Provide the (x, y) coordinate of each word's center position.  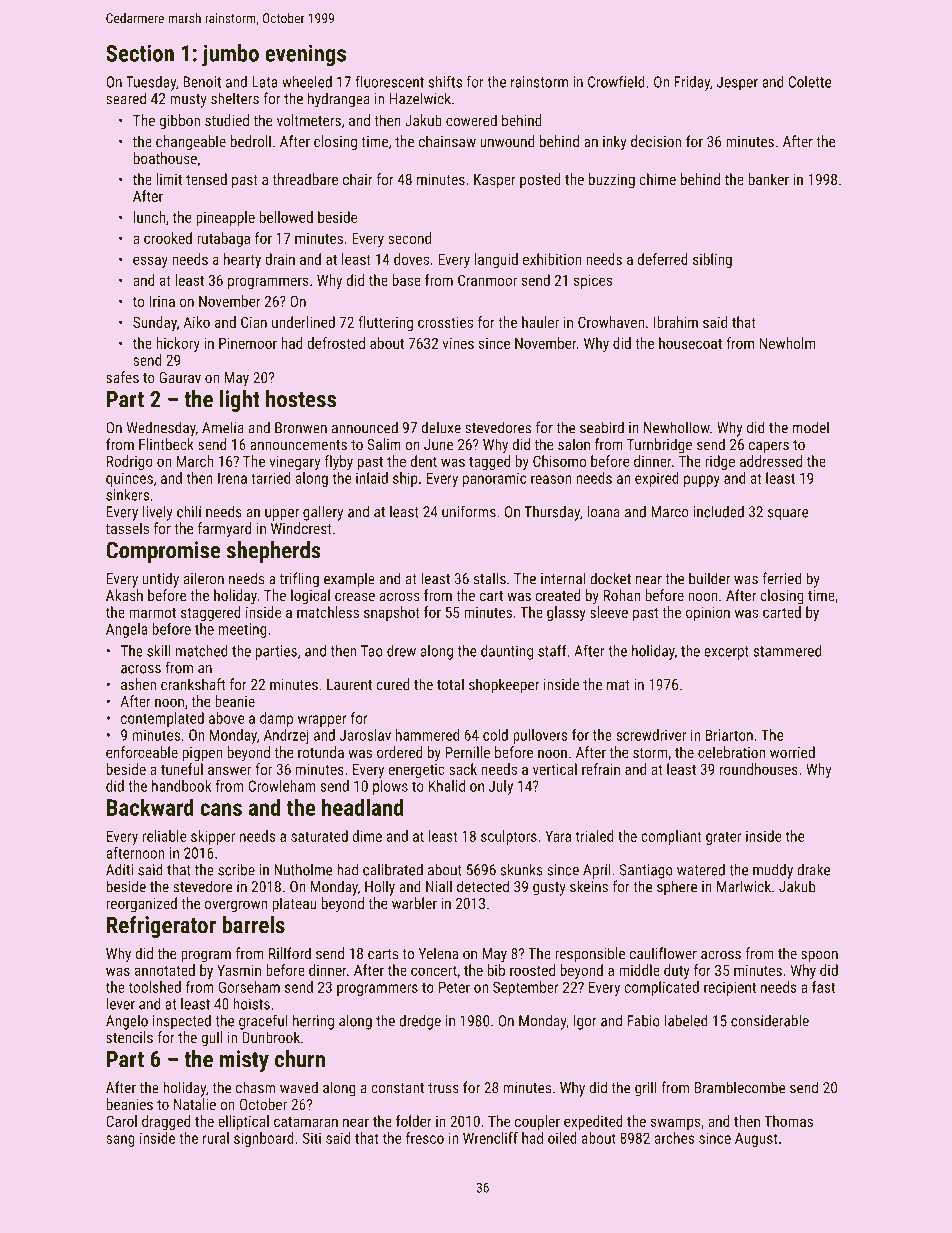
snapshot (392, 613)
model (811, 427)
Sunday (155, 323)
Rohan (621, 595)
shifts (445, 81)
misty (244, 1061)
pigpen (202, 754)
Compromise (163, 552)
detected (483, 886)
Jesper (737, 83)
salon (574, 444)
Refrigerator (161, 927)
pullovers (540, 736)
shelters (235, 98)
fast (823, 987)
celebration (731, 752)
